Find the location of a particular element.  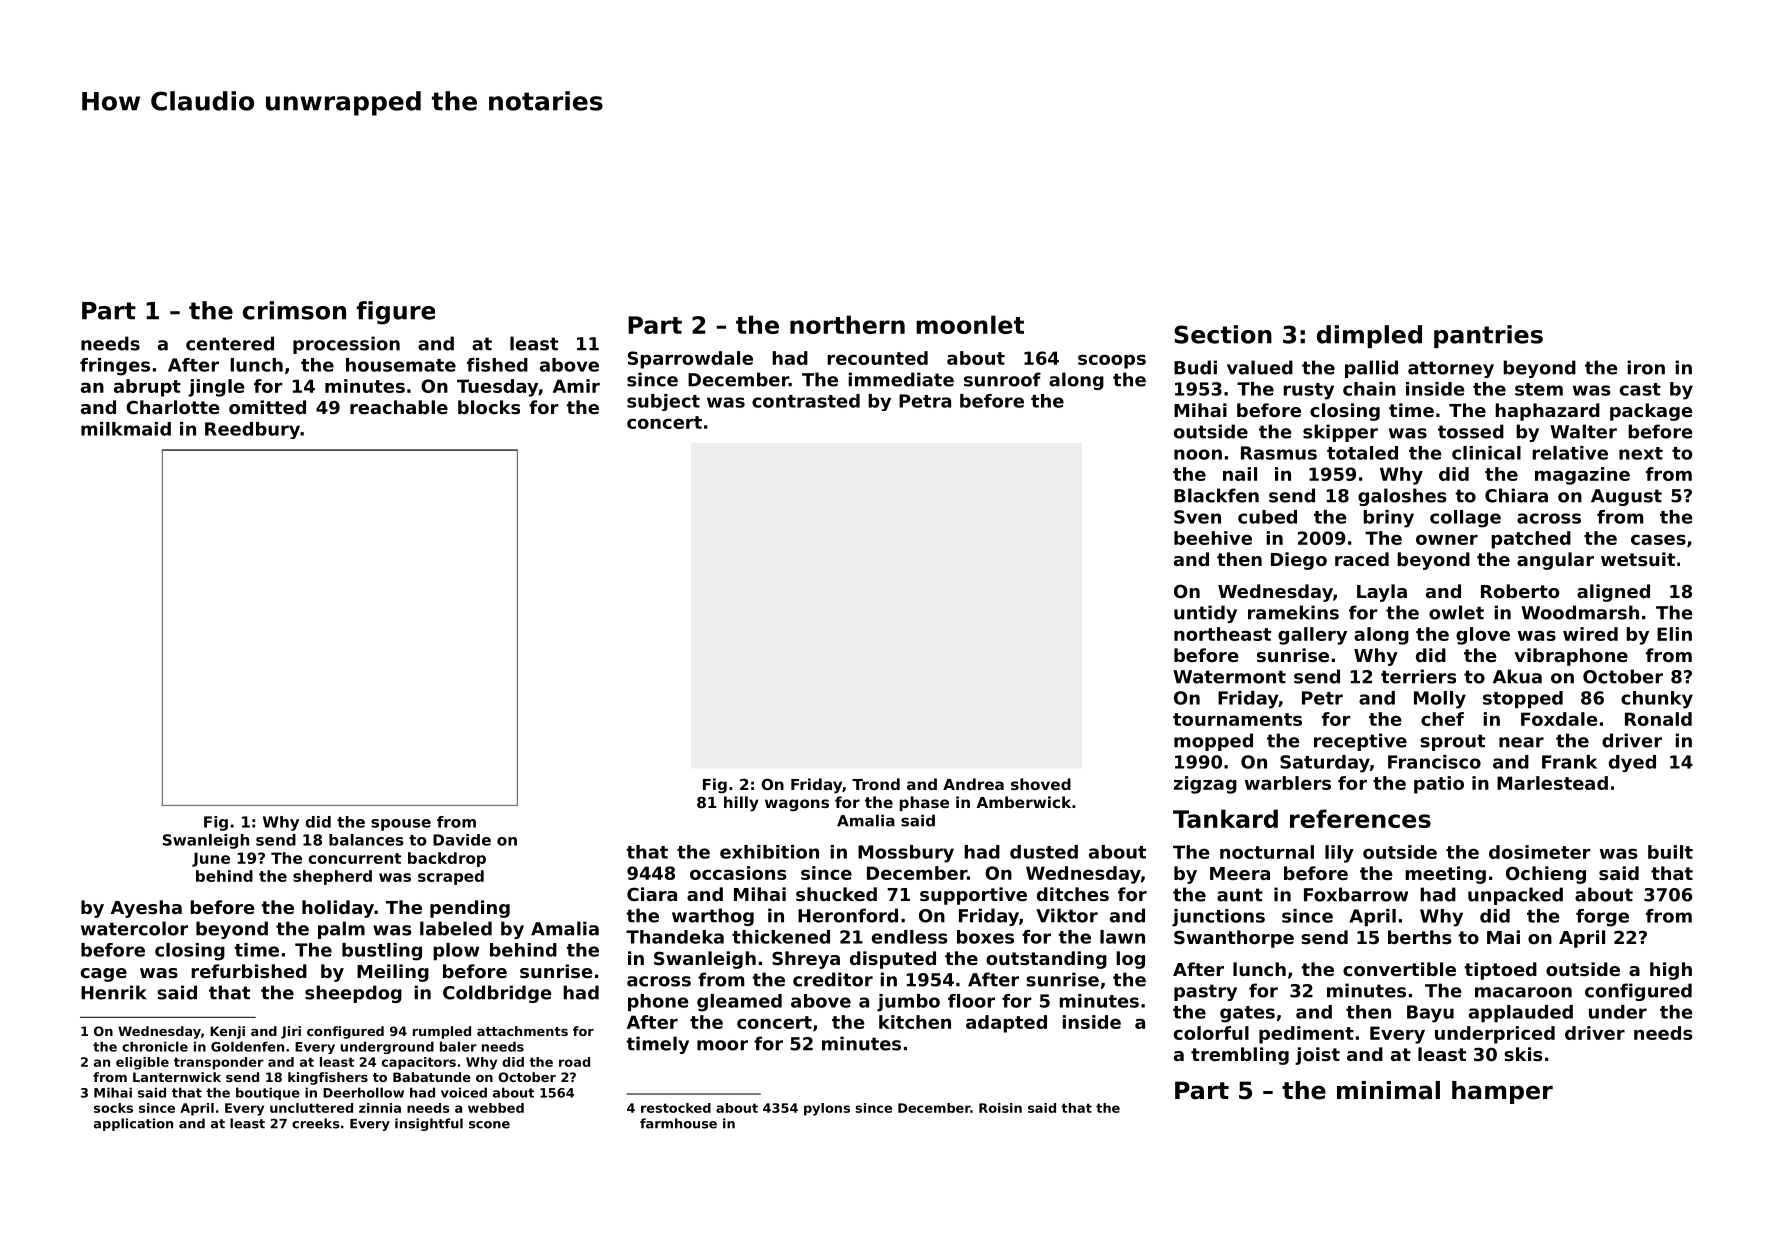

pantries is located at coordinates (1488, 336).
